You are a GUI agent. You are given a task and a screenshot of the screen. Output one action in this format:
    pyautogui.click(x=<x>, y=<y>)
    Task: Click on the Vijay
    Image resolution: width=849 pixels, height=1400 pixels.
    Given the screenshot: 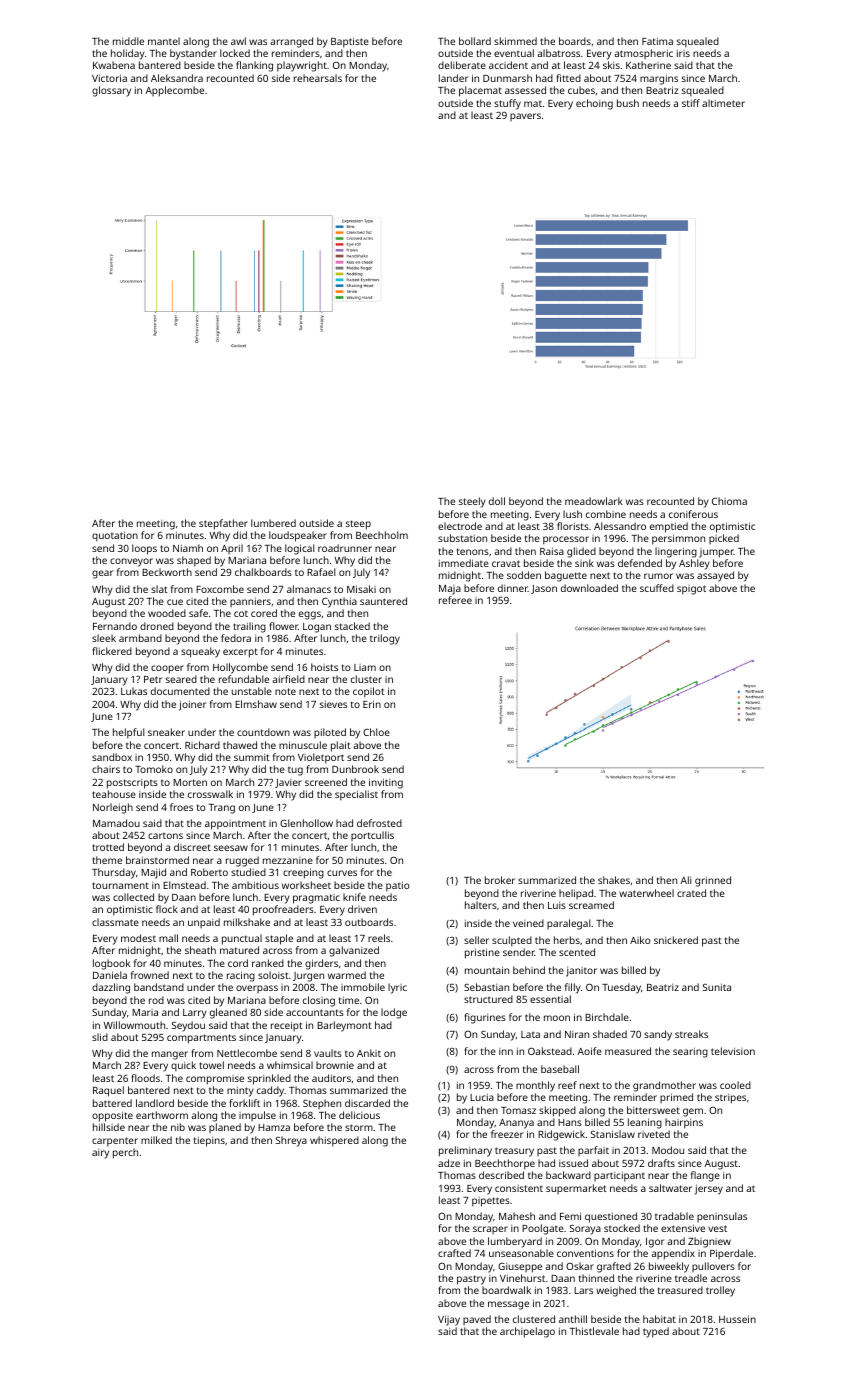 What is the action you would take?
    pyautogui.click(x=449, y=1320)
